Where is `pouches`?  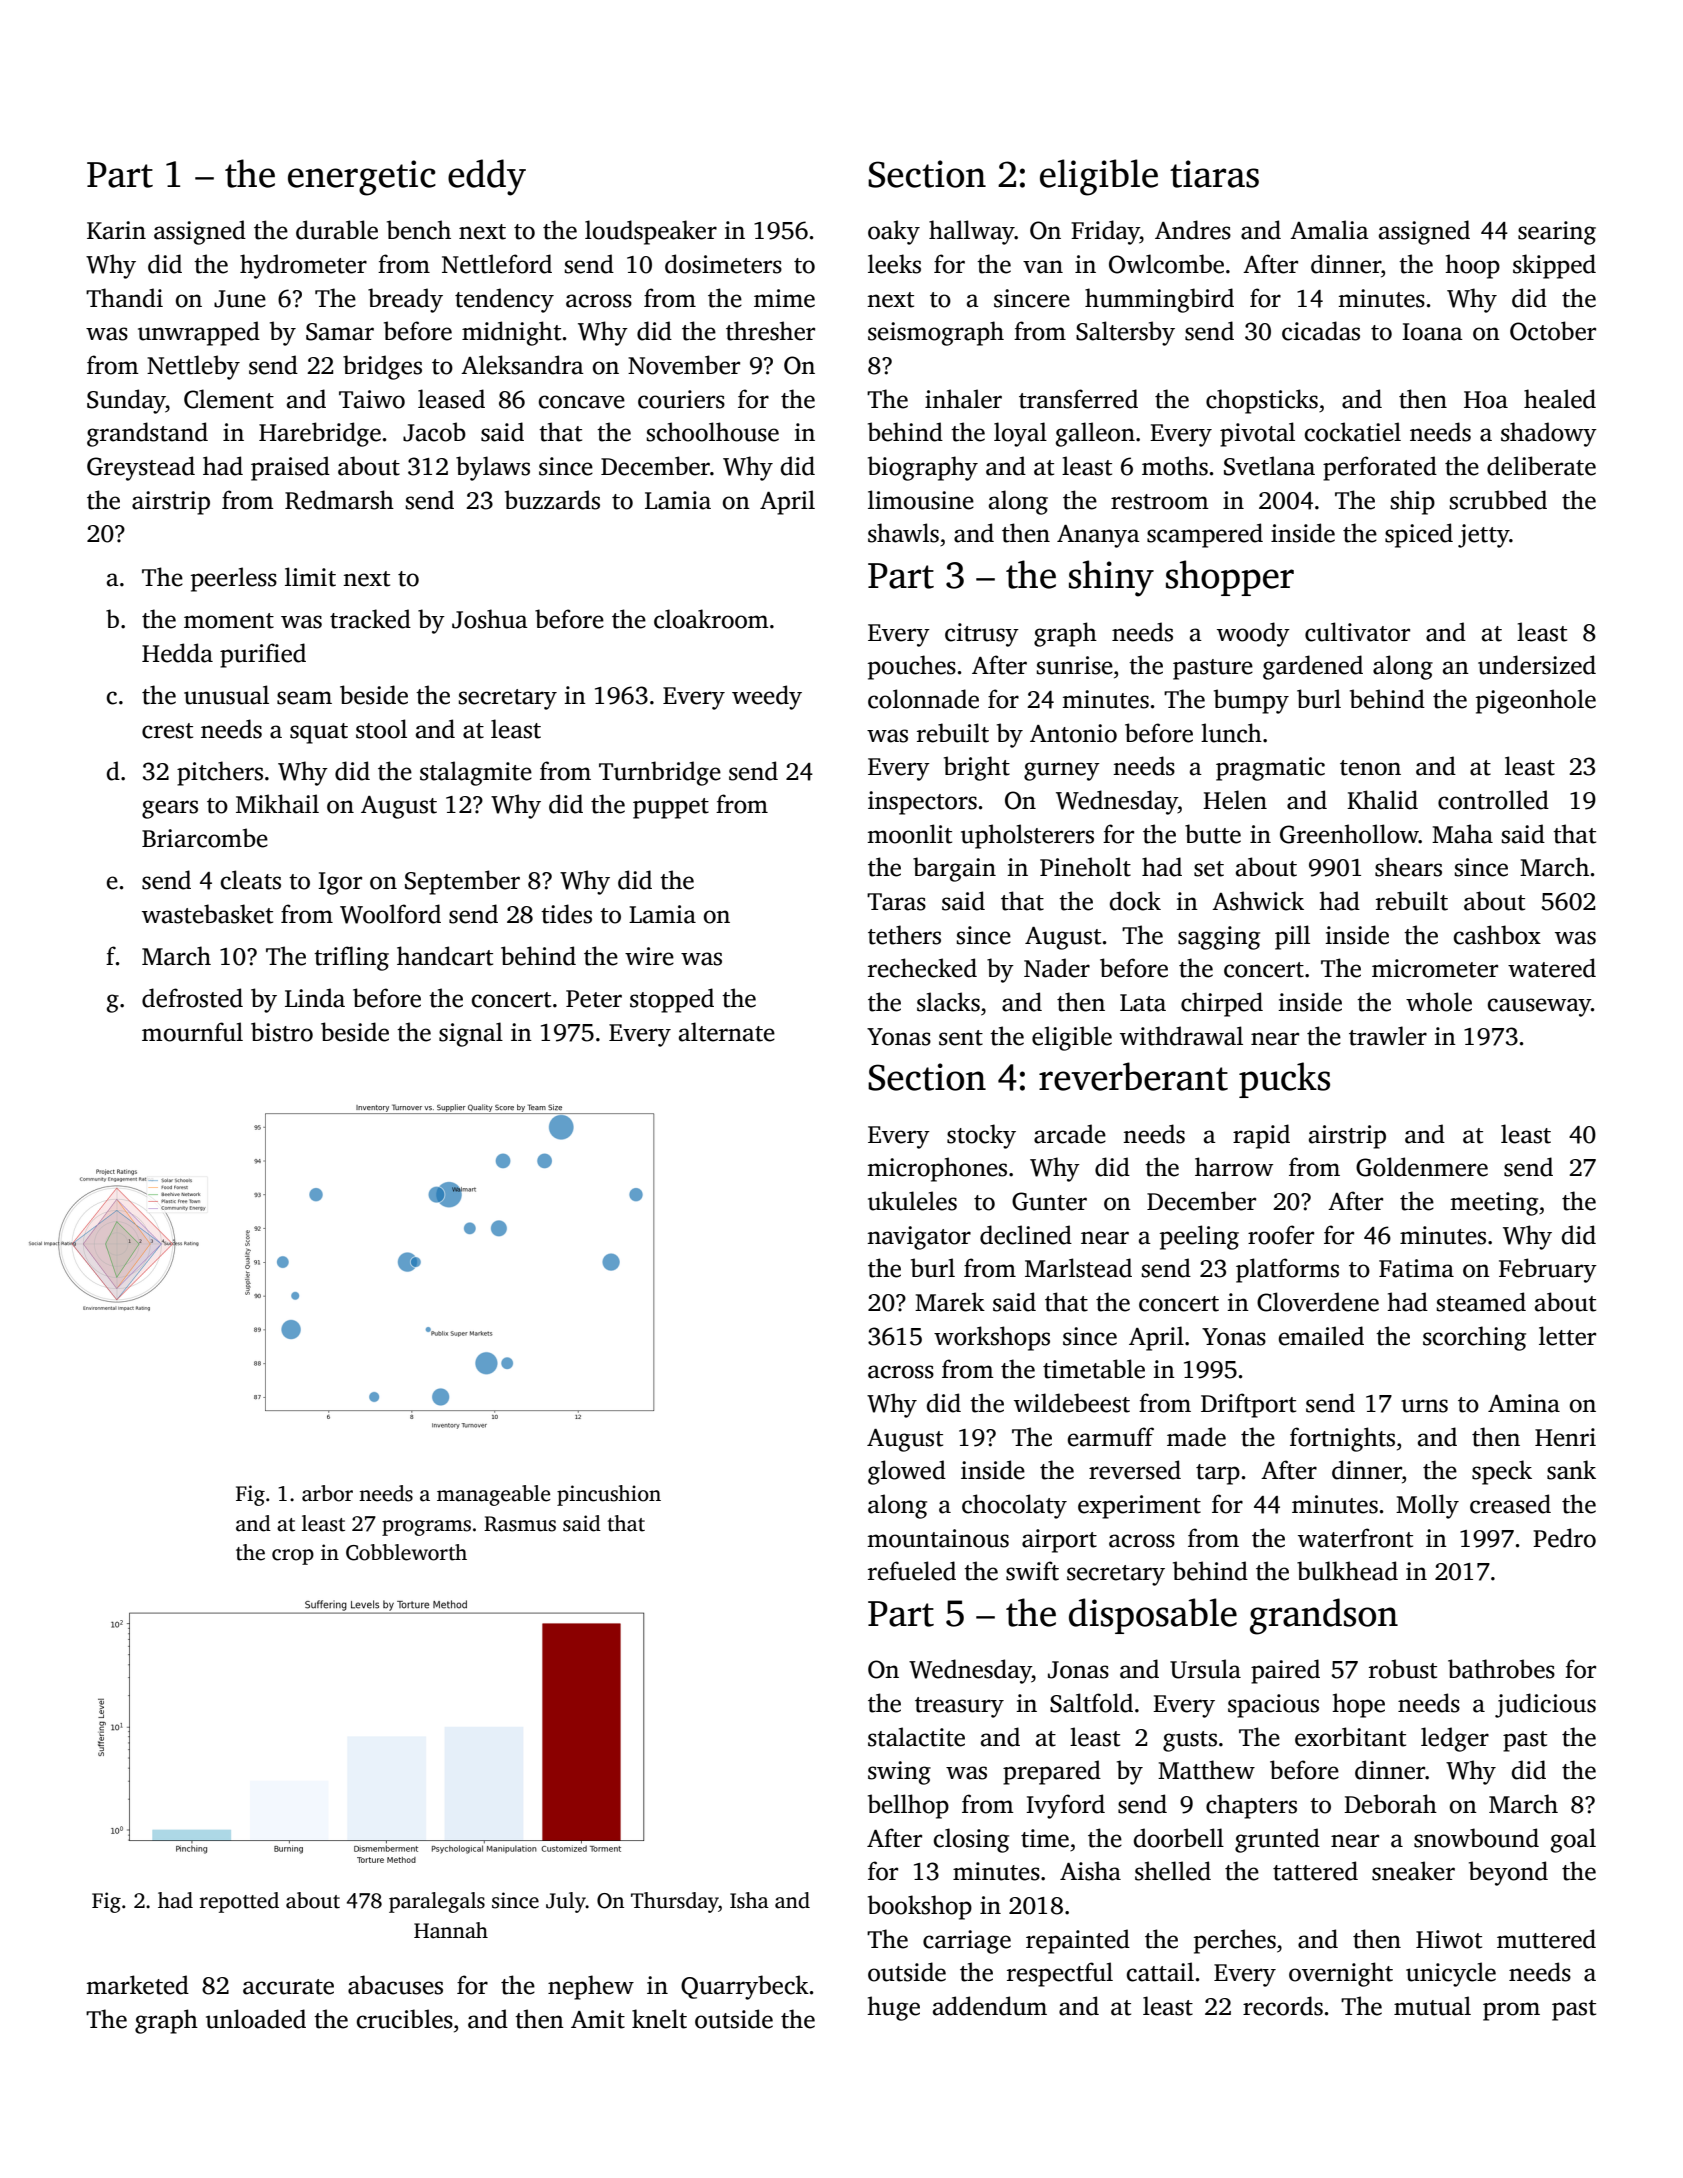 pouches is located at coordinates (912, 667).
